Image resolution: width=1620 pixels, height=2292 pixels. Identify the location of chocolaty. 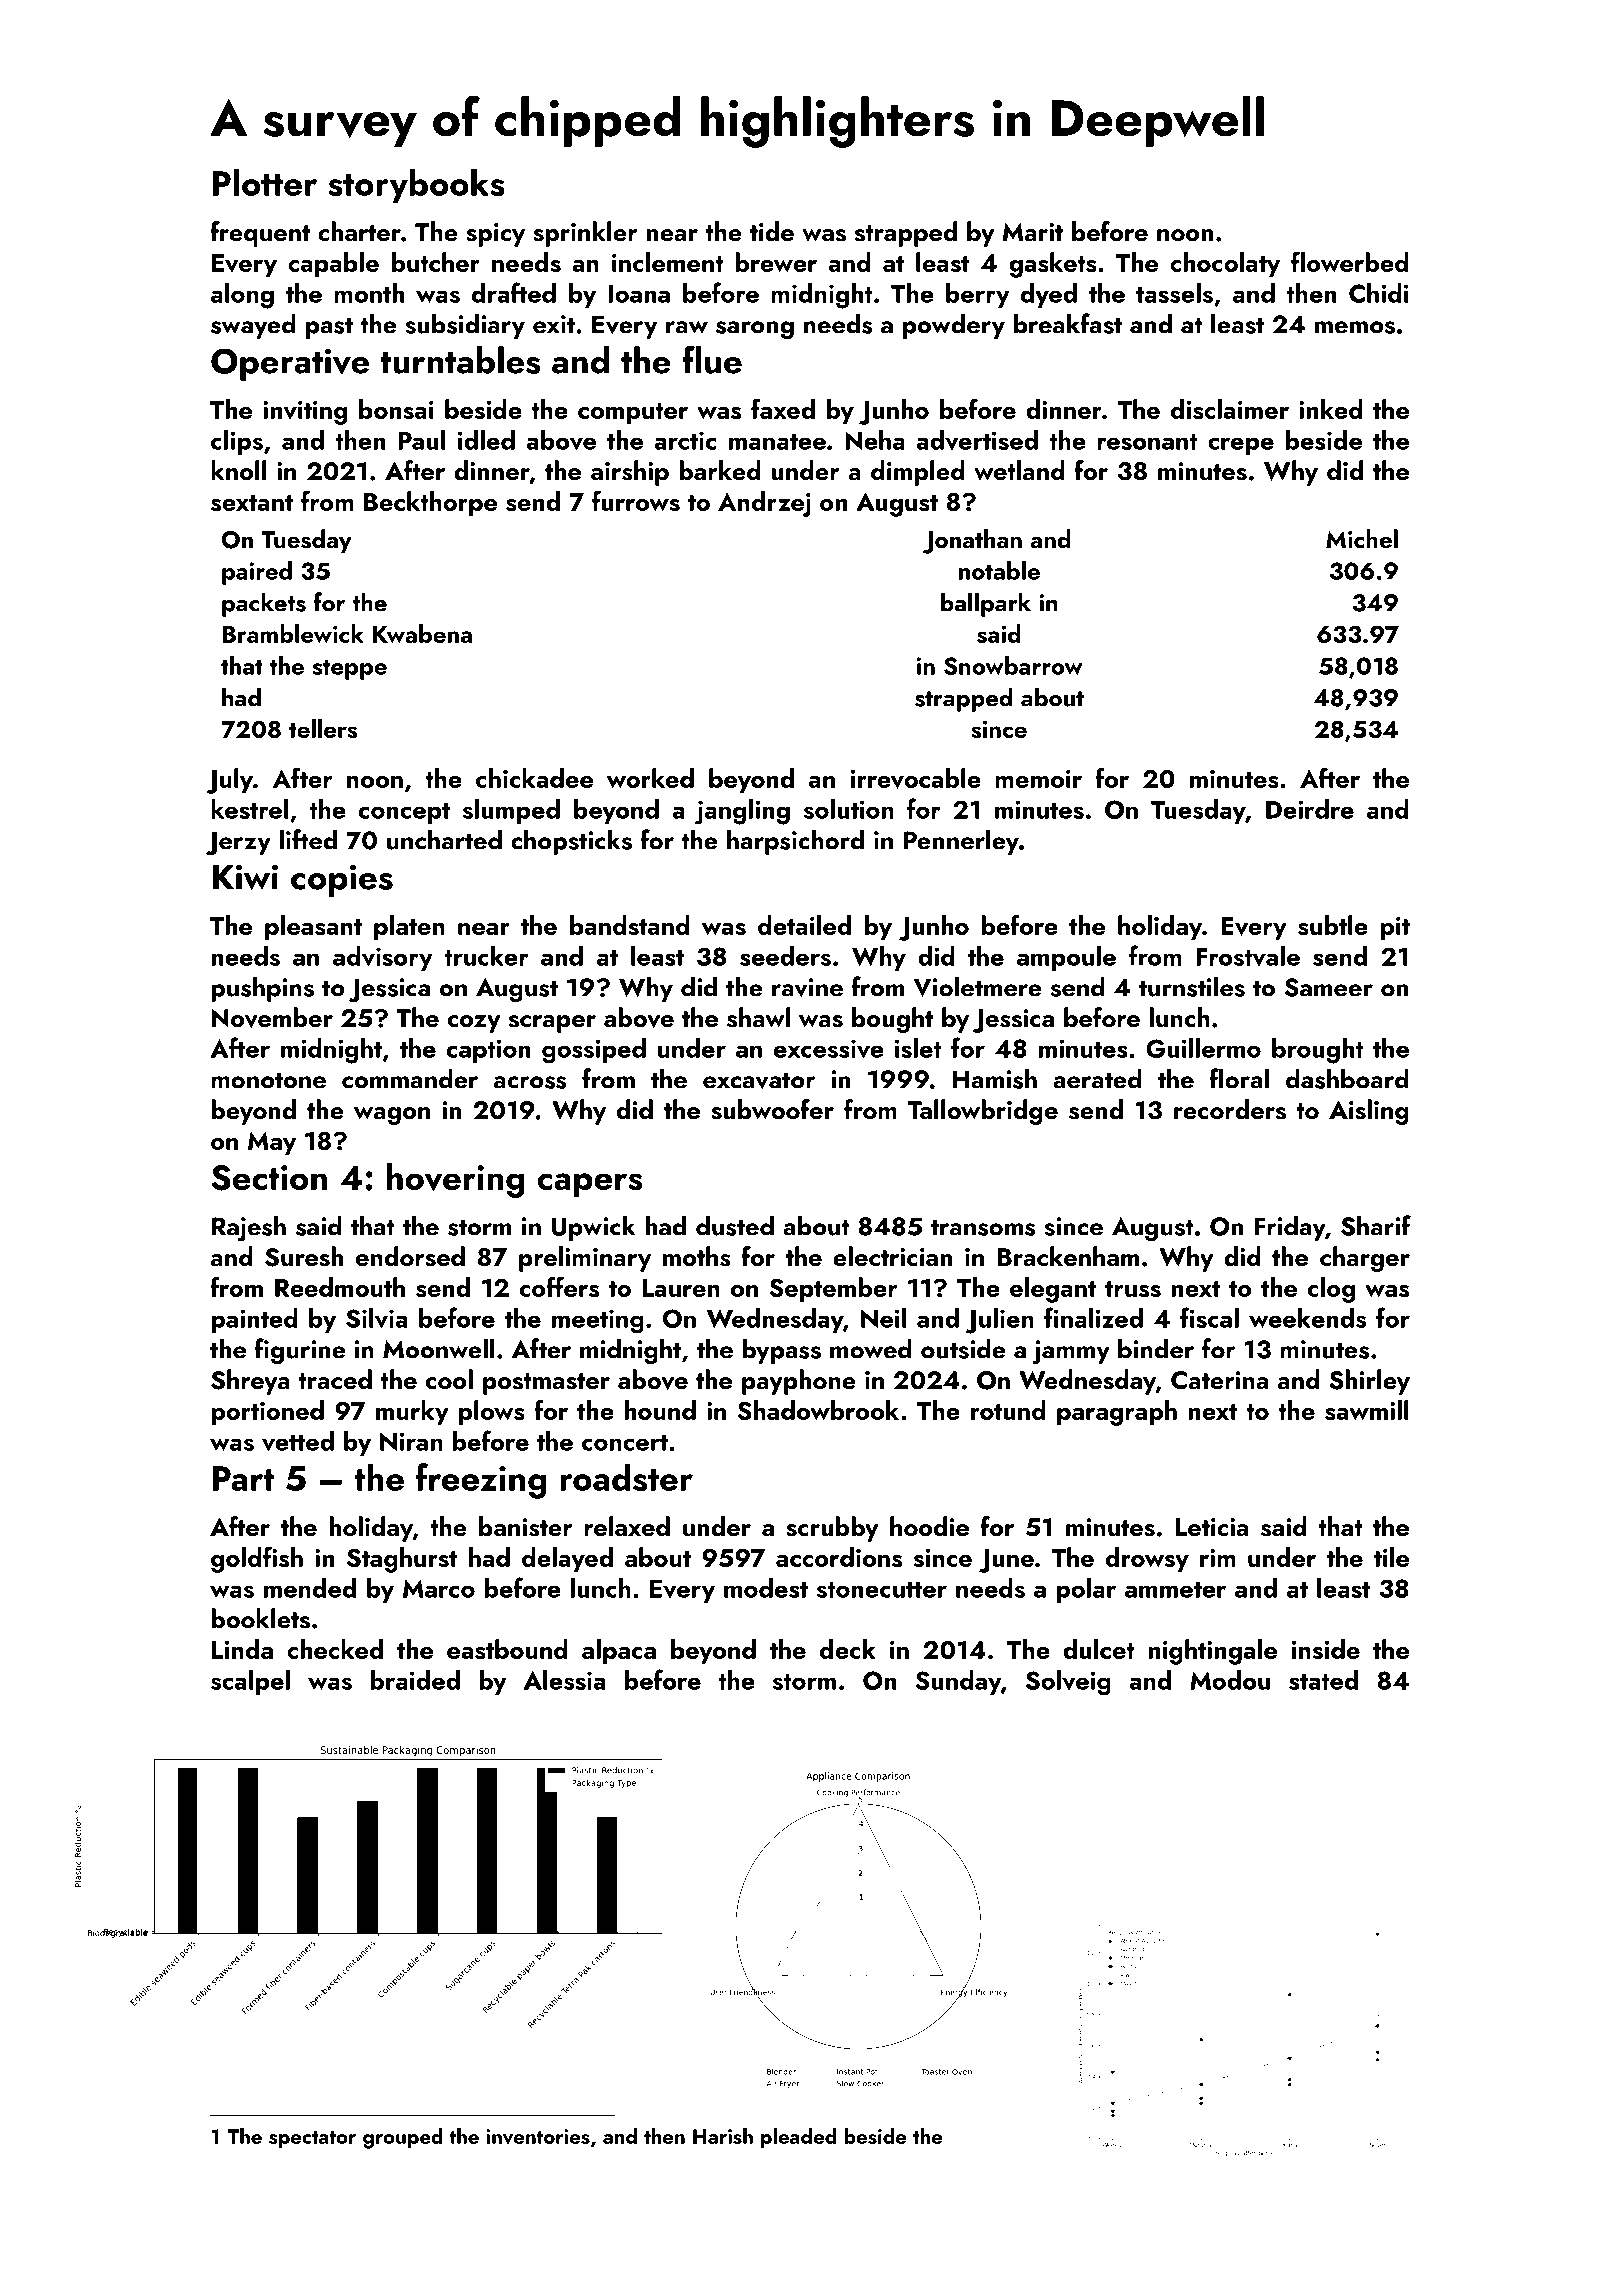
(1225, 265).
